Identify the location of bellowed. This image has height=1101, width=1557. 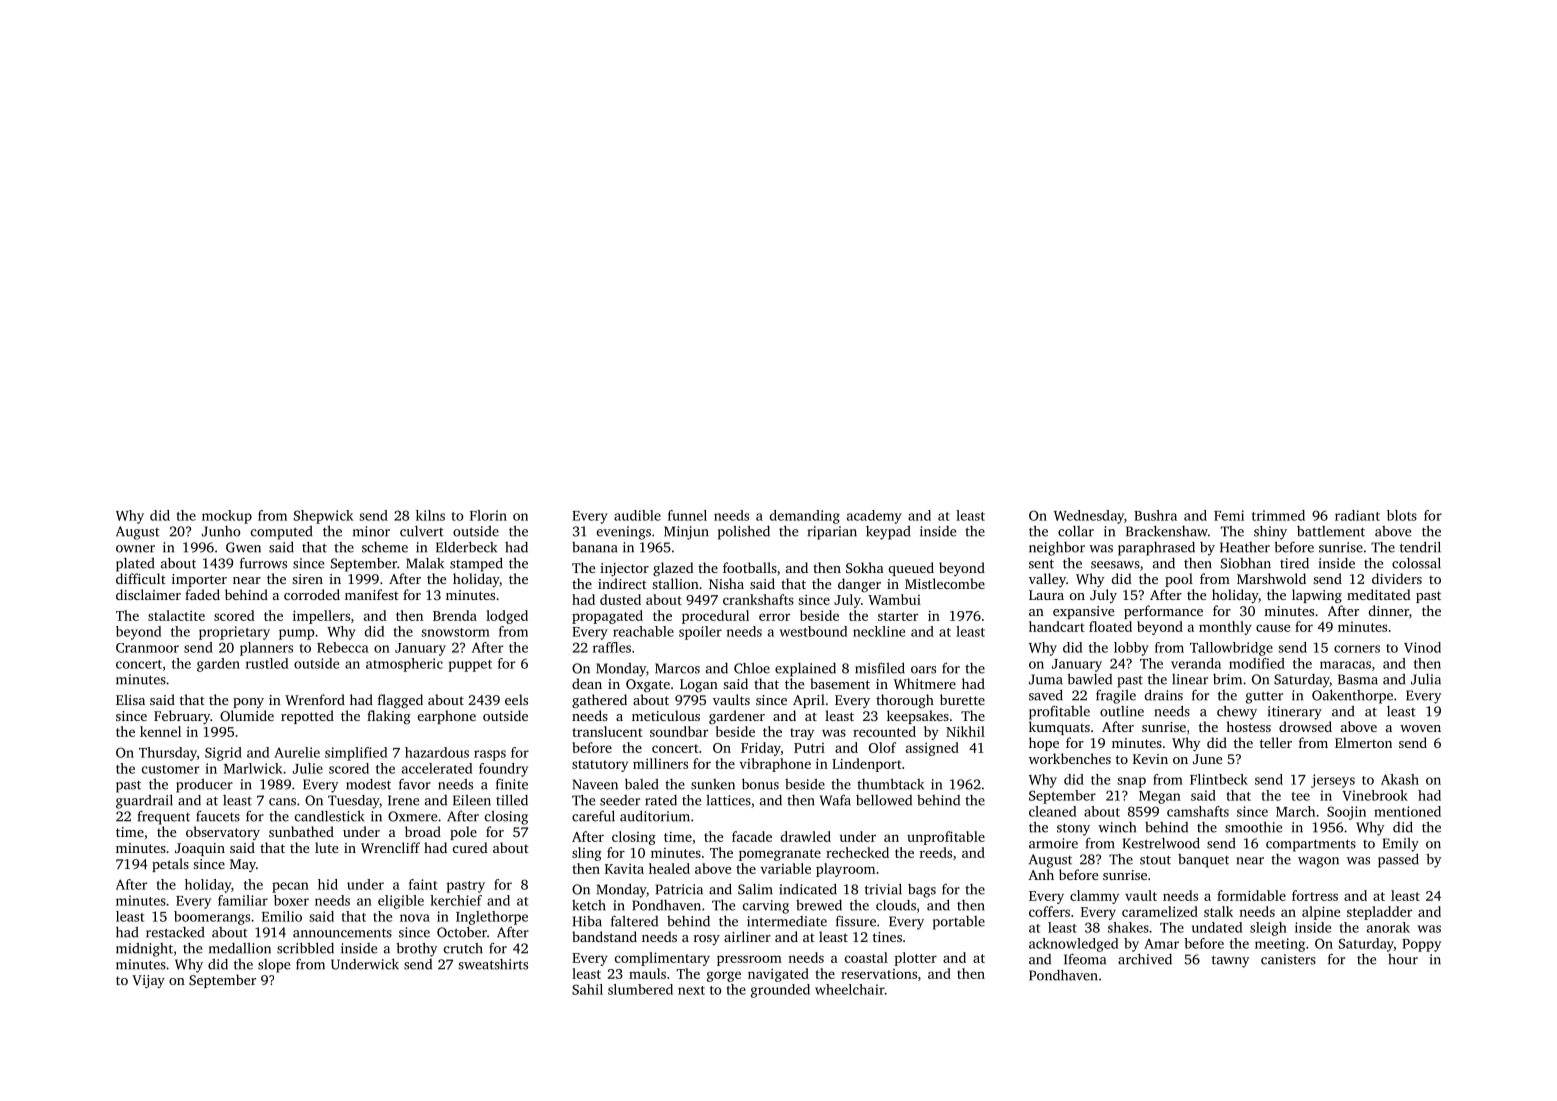
(884, 800).
